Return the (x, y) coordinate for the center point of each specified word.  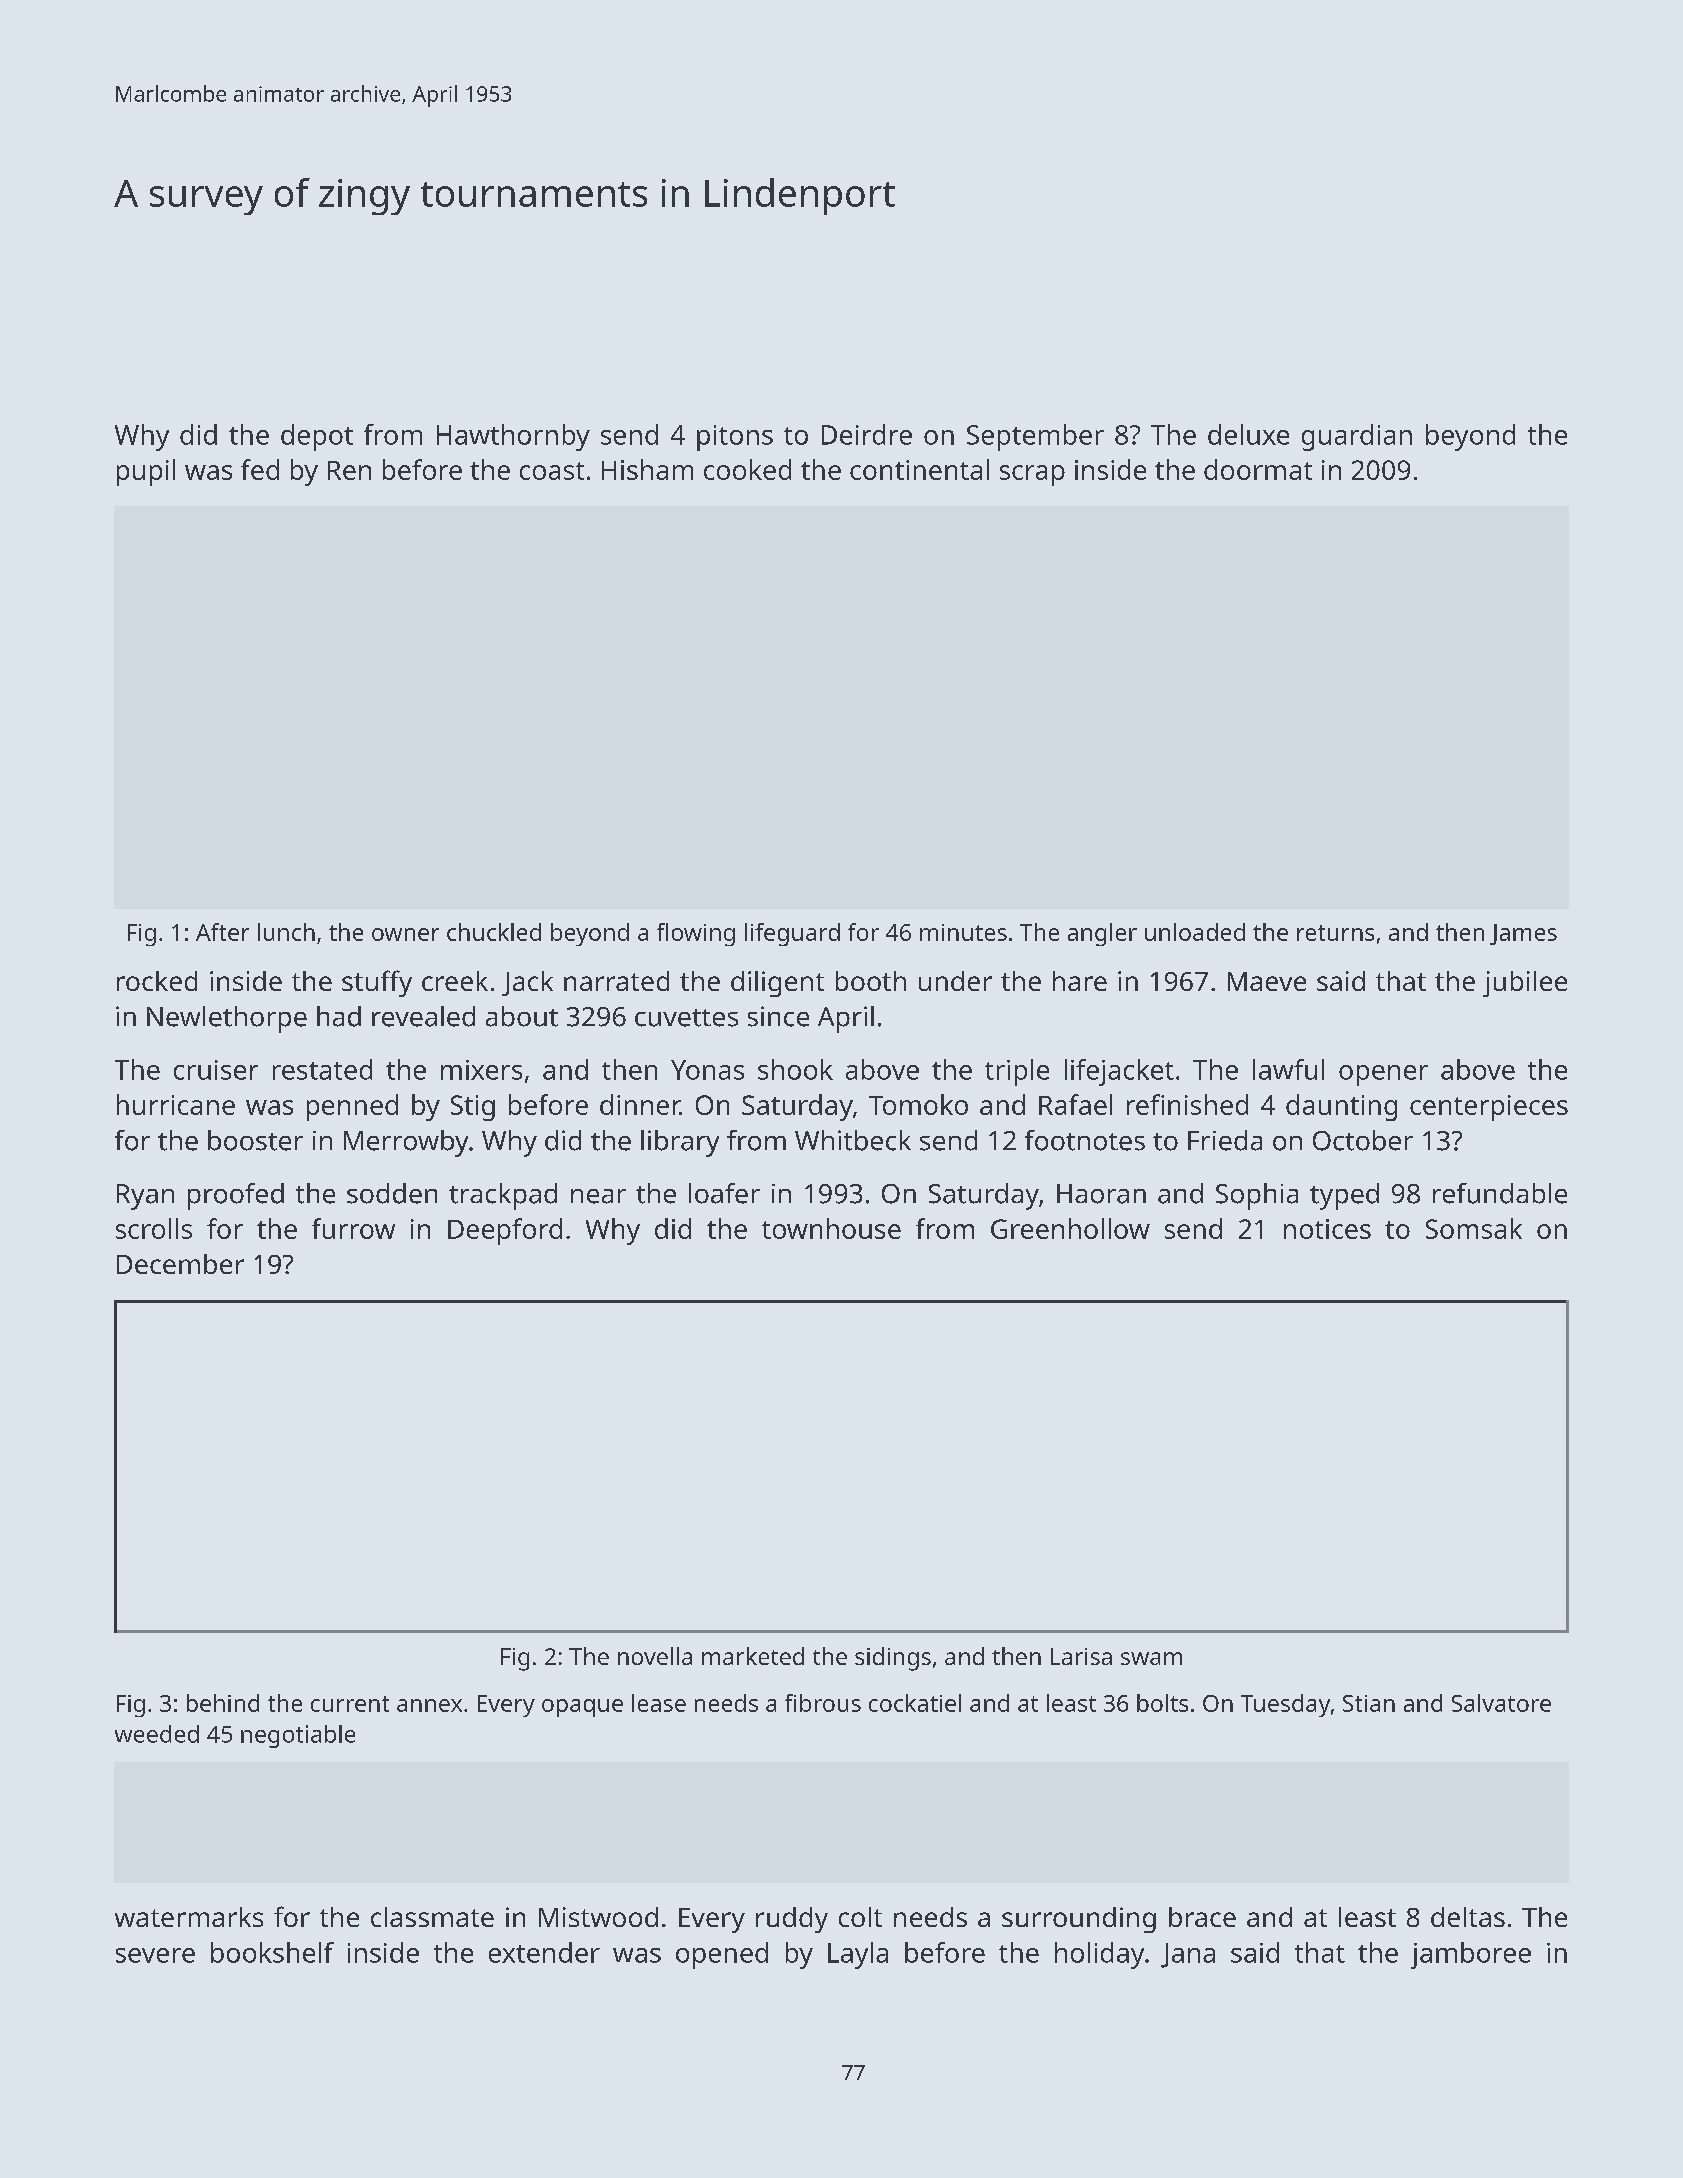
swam (1151, 1658)
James (1523, 934)
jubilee (1525, 984)
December (180, 1264)
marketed (753, 1656)
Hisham (647, 469)
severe (155, 1955)
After (222, 932)
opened (722, 1955)
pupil (146, 472)
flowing (696, 934)
